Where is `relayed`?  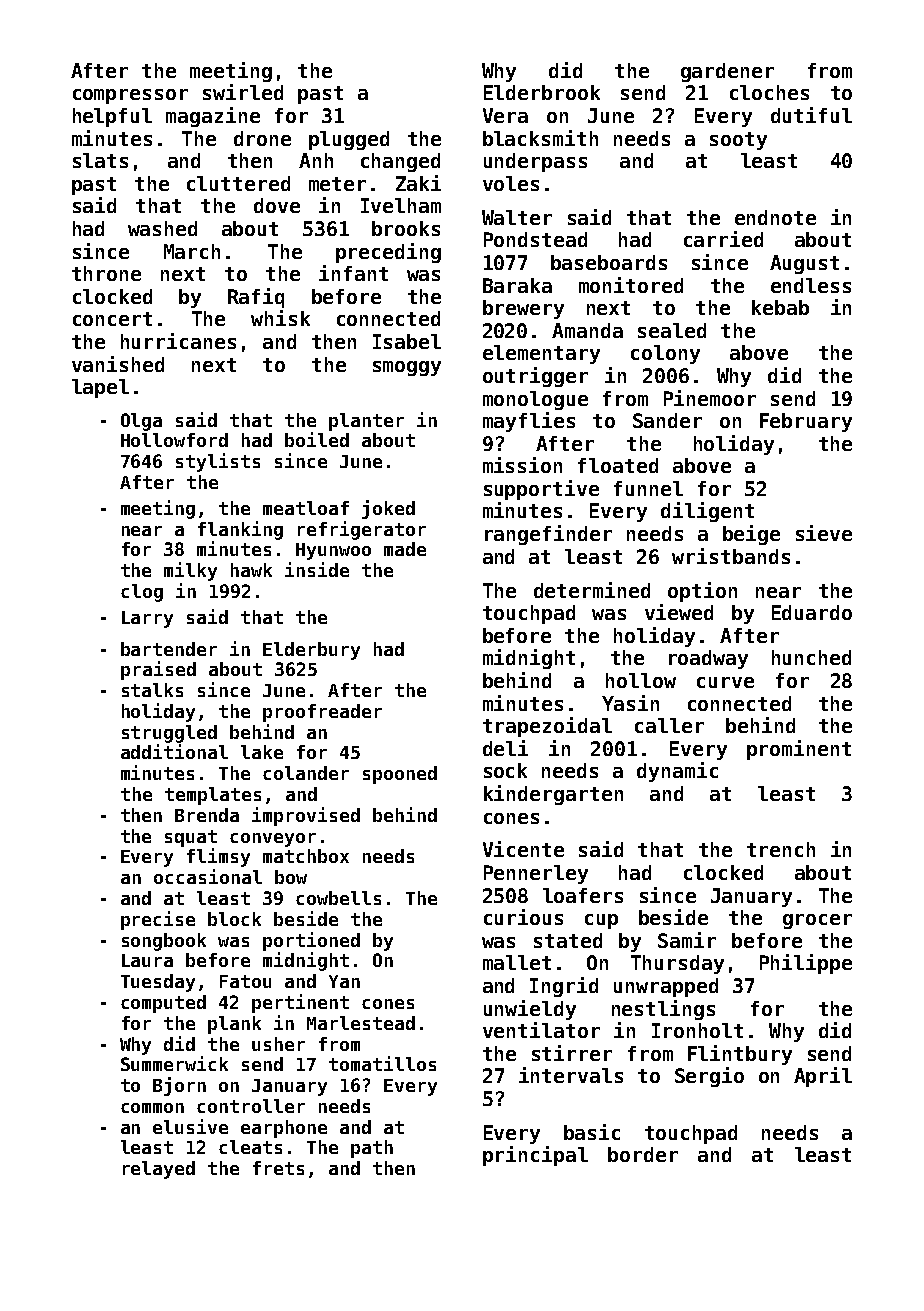 relayed is located at coordinates (159, 1170).
